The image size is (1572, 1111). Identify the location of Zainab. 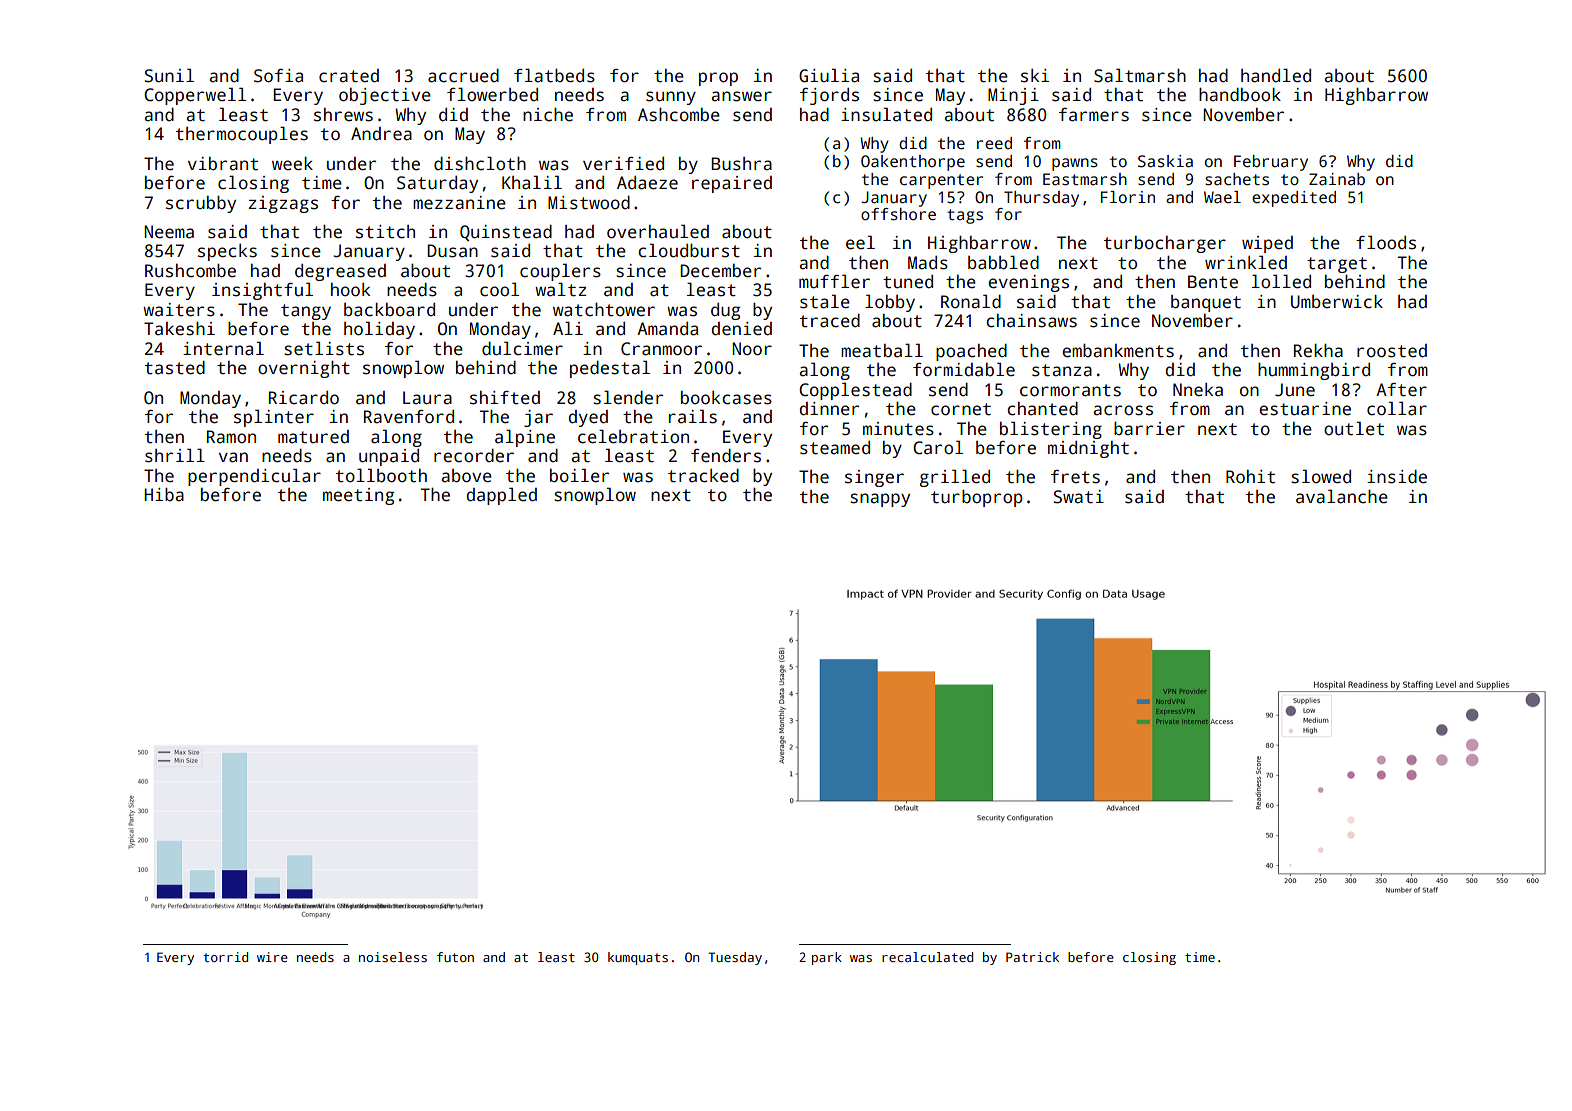
(1337, 179).
